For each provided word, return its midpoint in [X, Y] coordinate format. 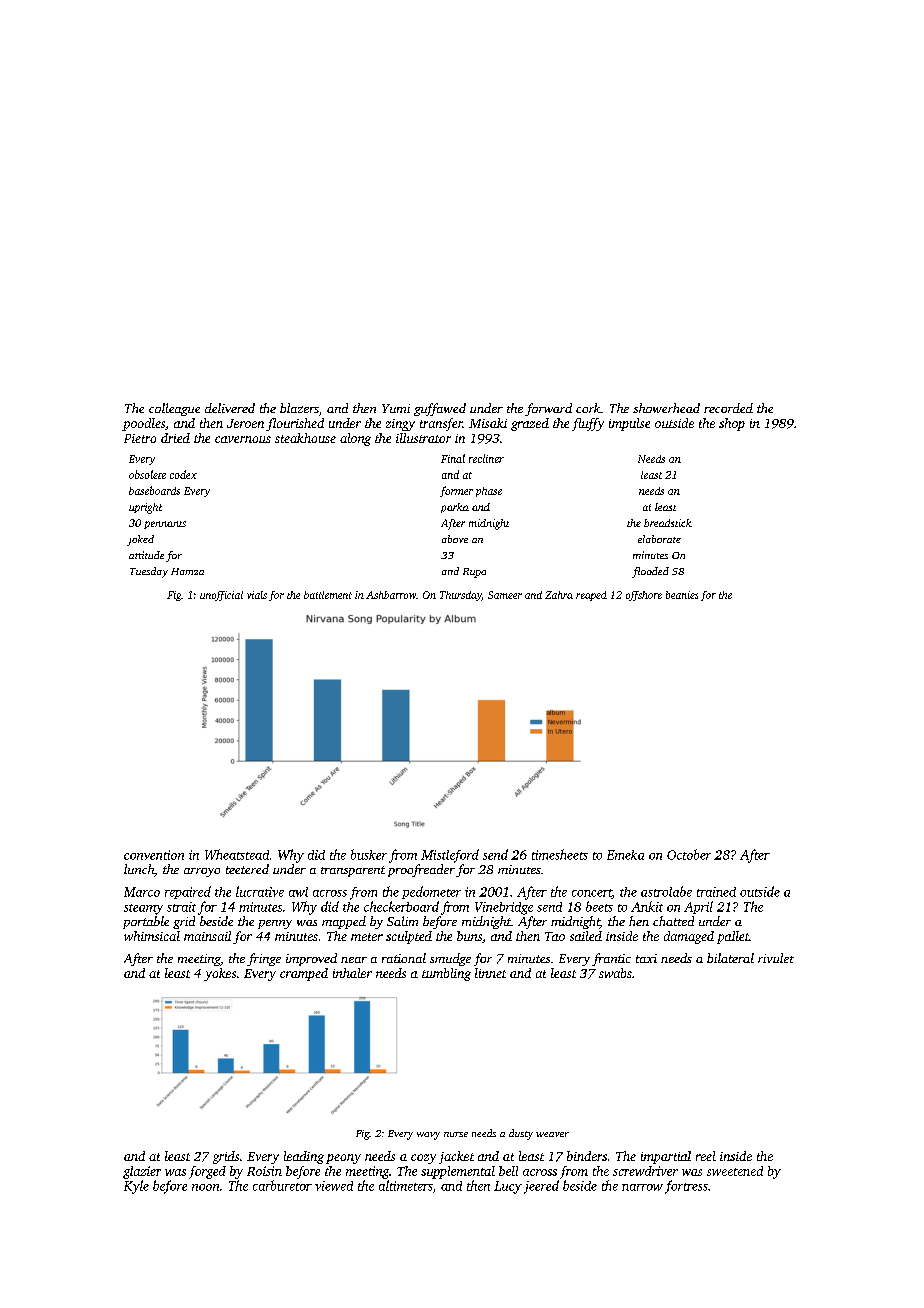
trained [716, 892]
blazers [299, 408]
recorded [728, 408]
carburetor [282, 1185]
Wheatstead [237, 854]
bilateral [730, 958]
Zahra [559, 595]
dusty [521, 1134]
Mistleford [450, 856]
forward [548, 409]
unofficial [221, 596]
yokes [220, 974]
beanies [682, 595]
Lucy [508, 1187]
